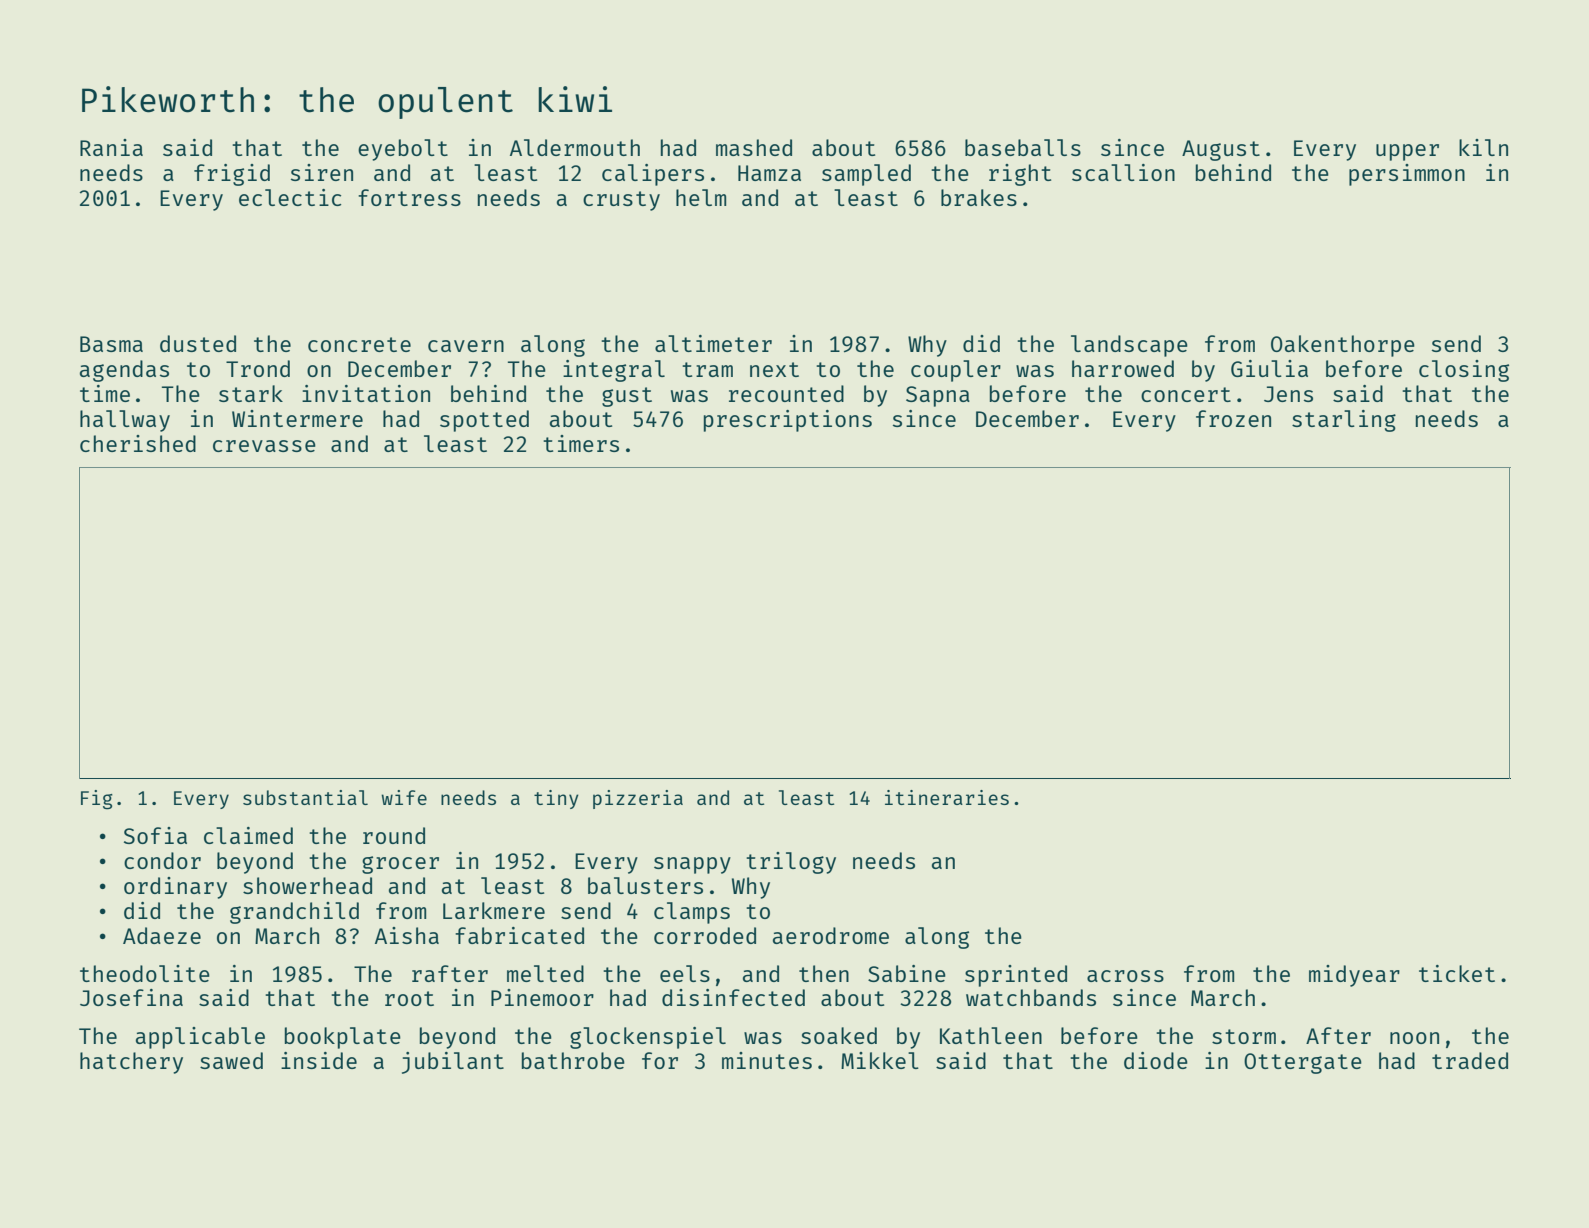 The width and height of the document is (1589, 1228). I want to click on brakes, so click(979, 197).
